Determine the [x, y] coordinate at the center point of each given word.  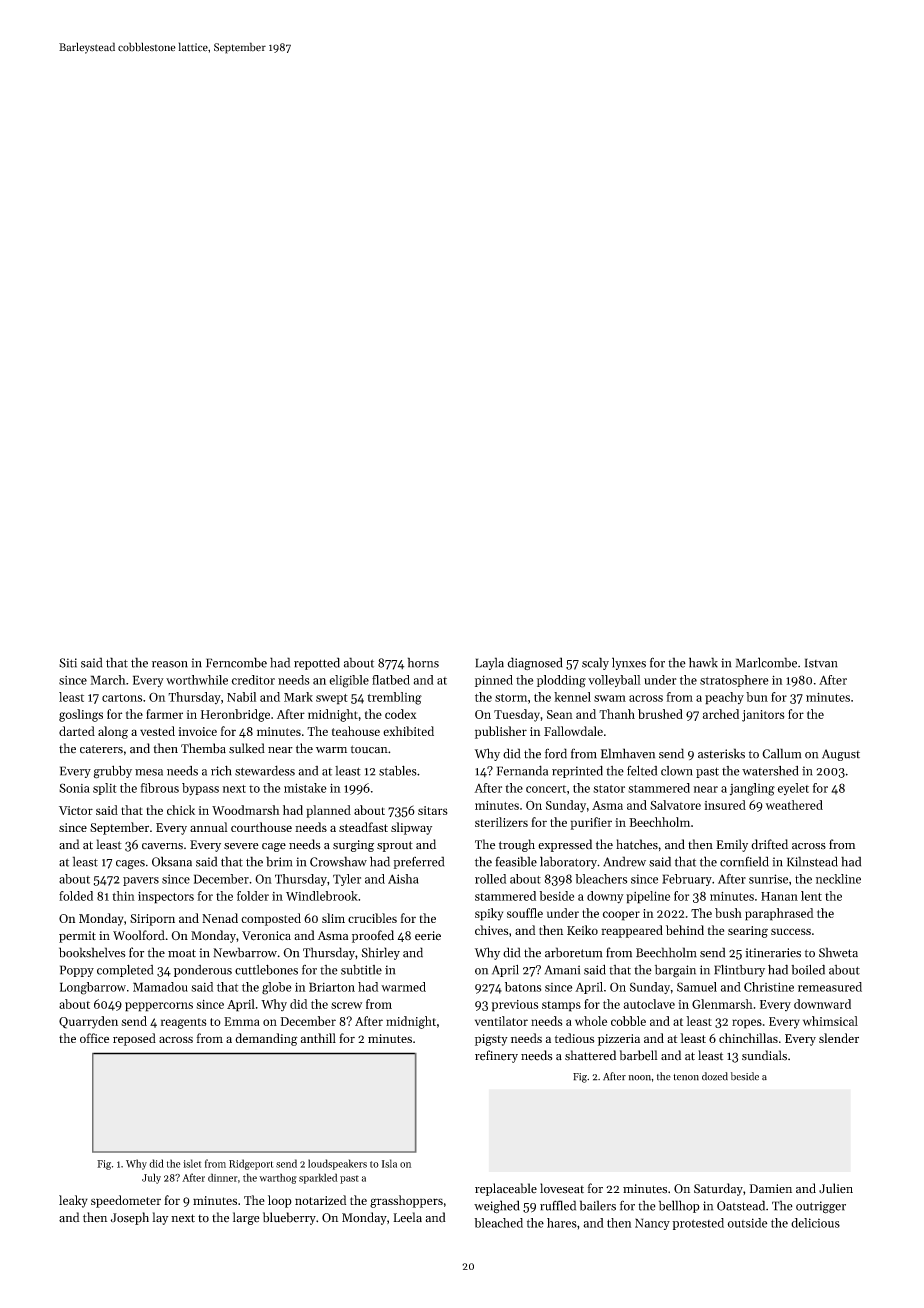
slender [839, 1038]
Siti [68, 663]
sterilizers [501, 822]
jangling [752, 789]
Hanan [779, 896]
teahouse [356, 731]
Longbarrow [93, 988]
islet [192, 1163]
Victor [76, 810]
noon [639, 1078]
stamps [561, 1006]
